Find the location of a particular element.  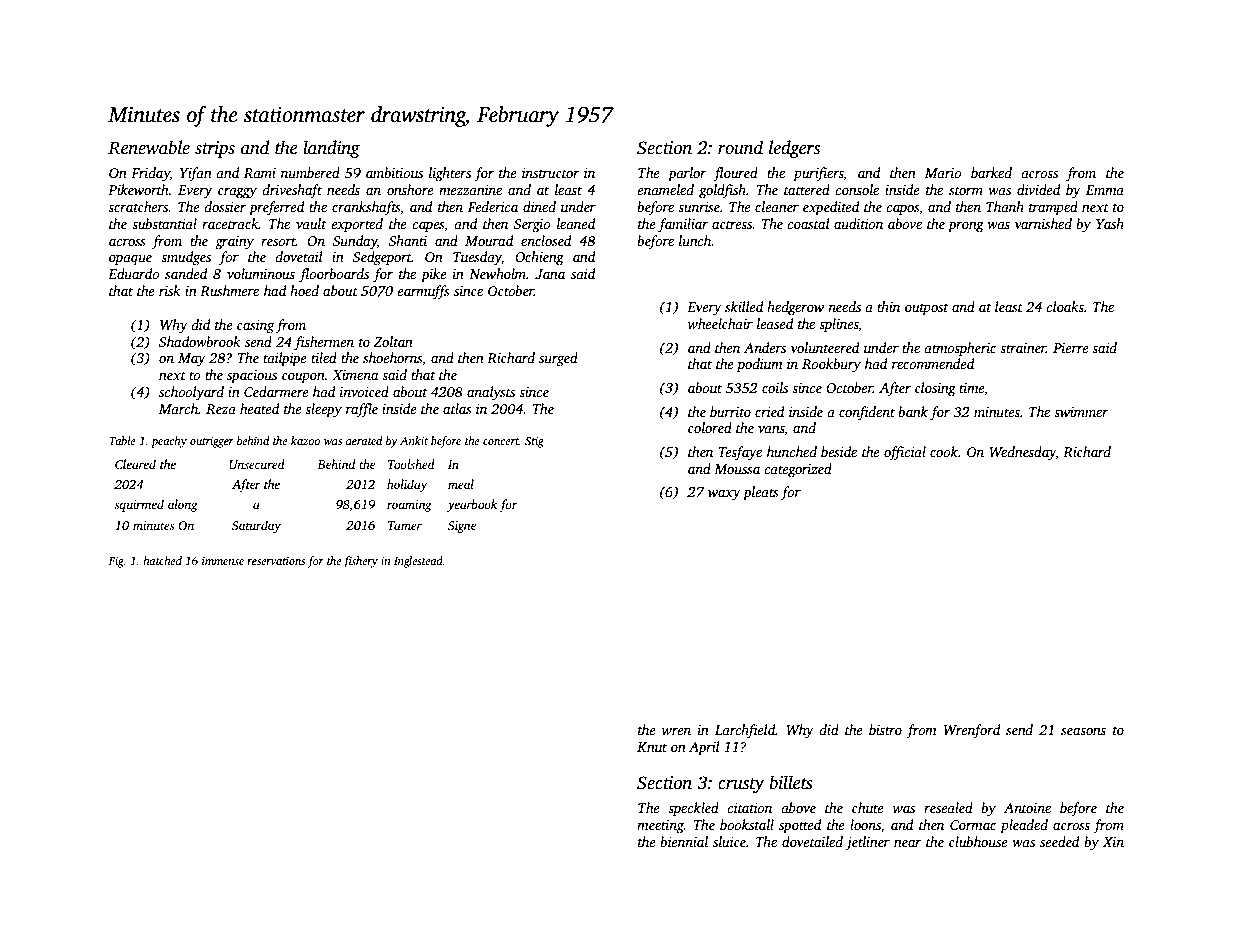

Mario is located at coordinates (943, 173).
